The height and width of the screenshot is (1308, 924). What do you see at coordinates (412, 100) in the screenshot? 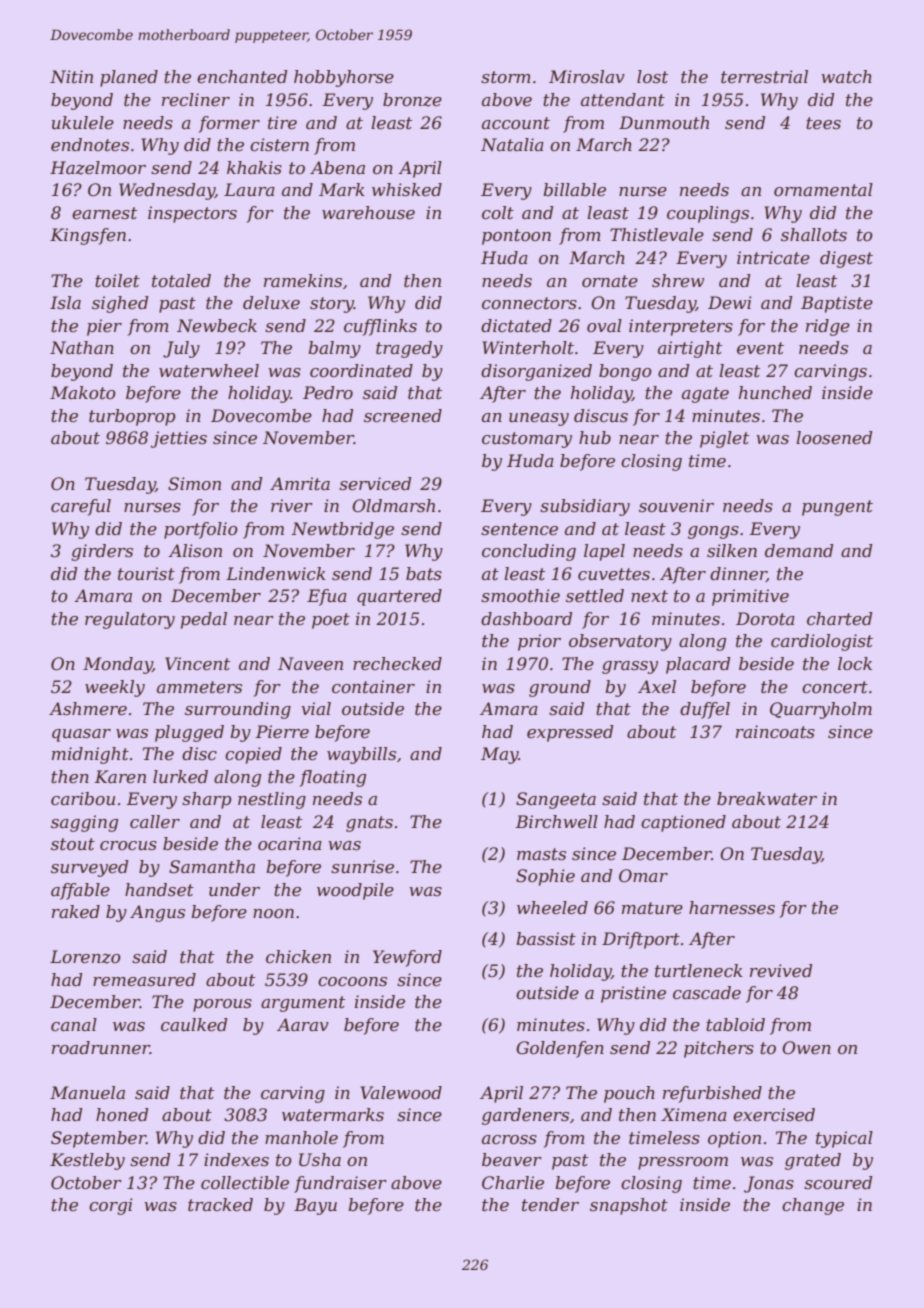
I see `bronze` at bounding box center [412, 100].
